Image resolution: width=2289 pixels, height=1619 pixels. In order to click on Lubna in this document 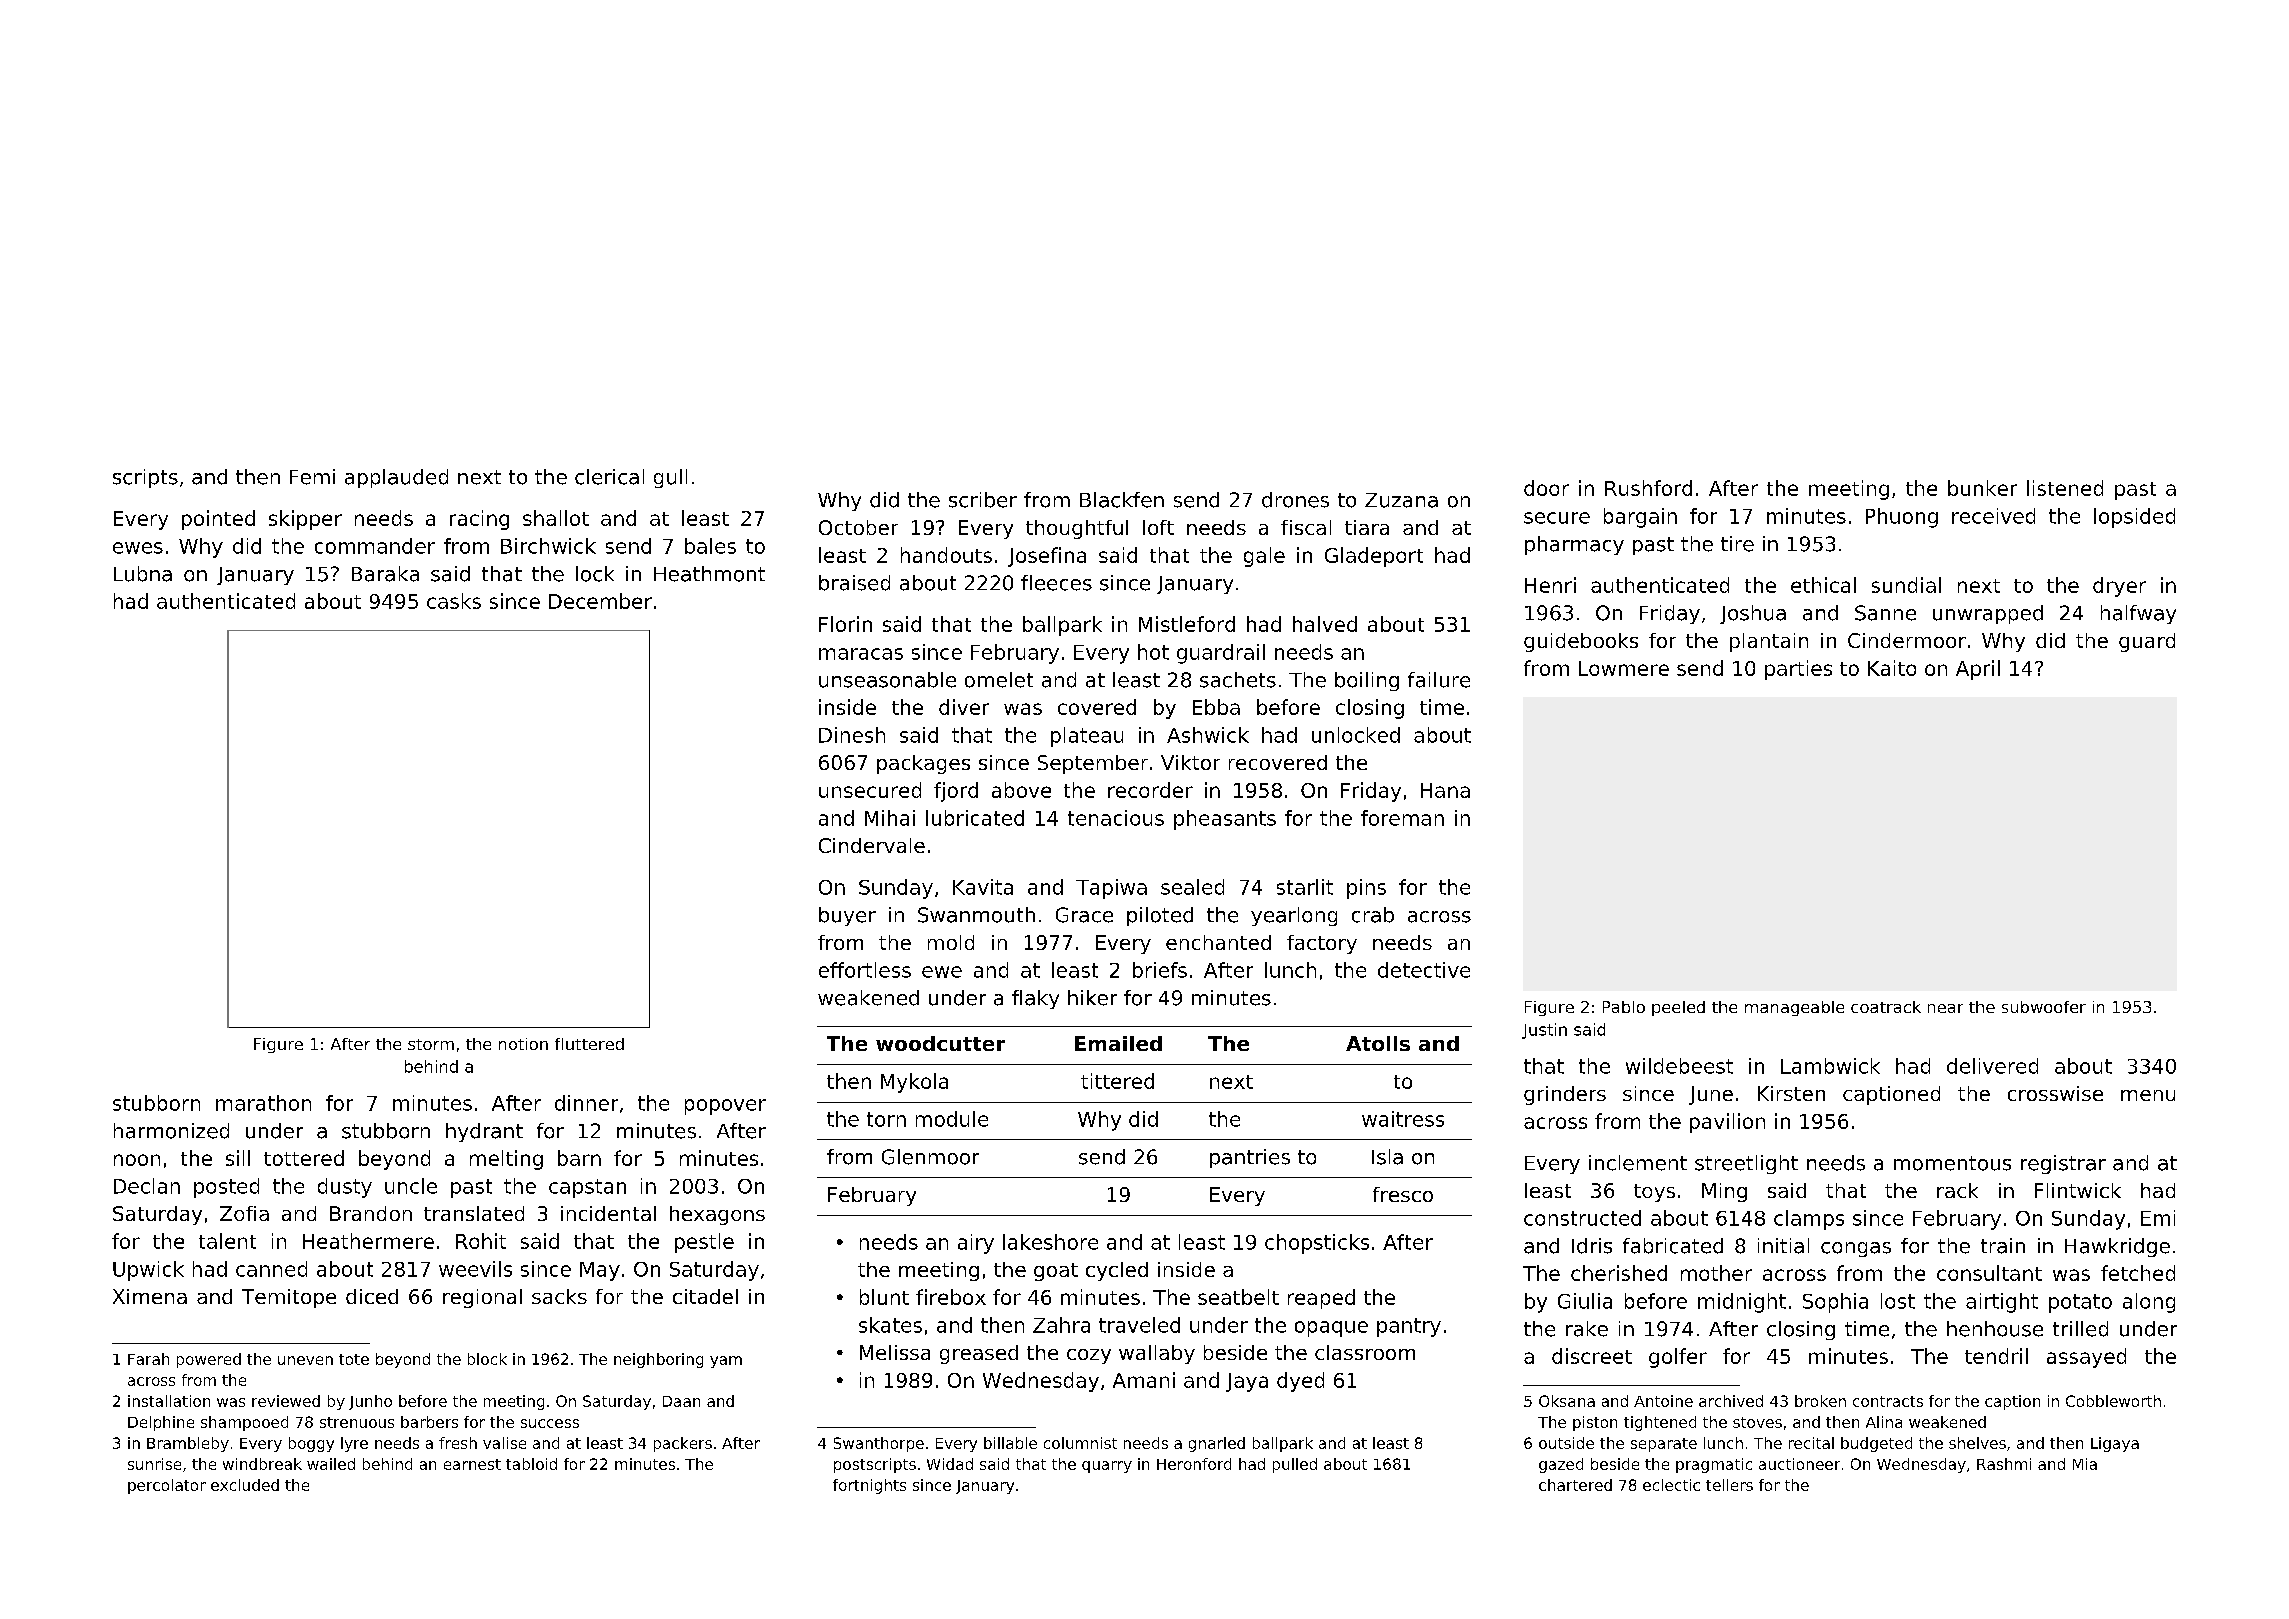, I will do `click(143, 574)`.
